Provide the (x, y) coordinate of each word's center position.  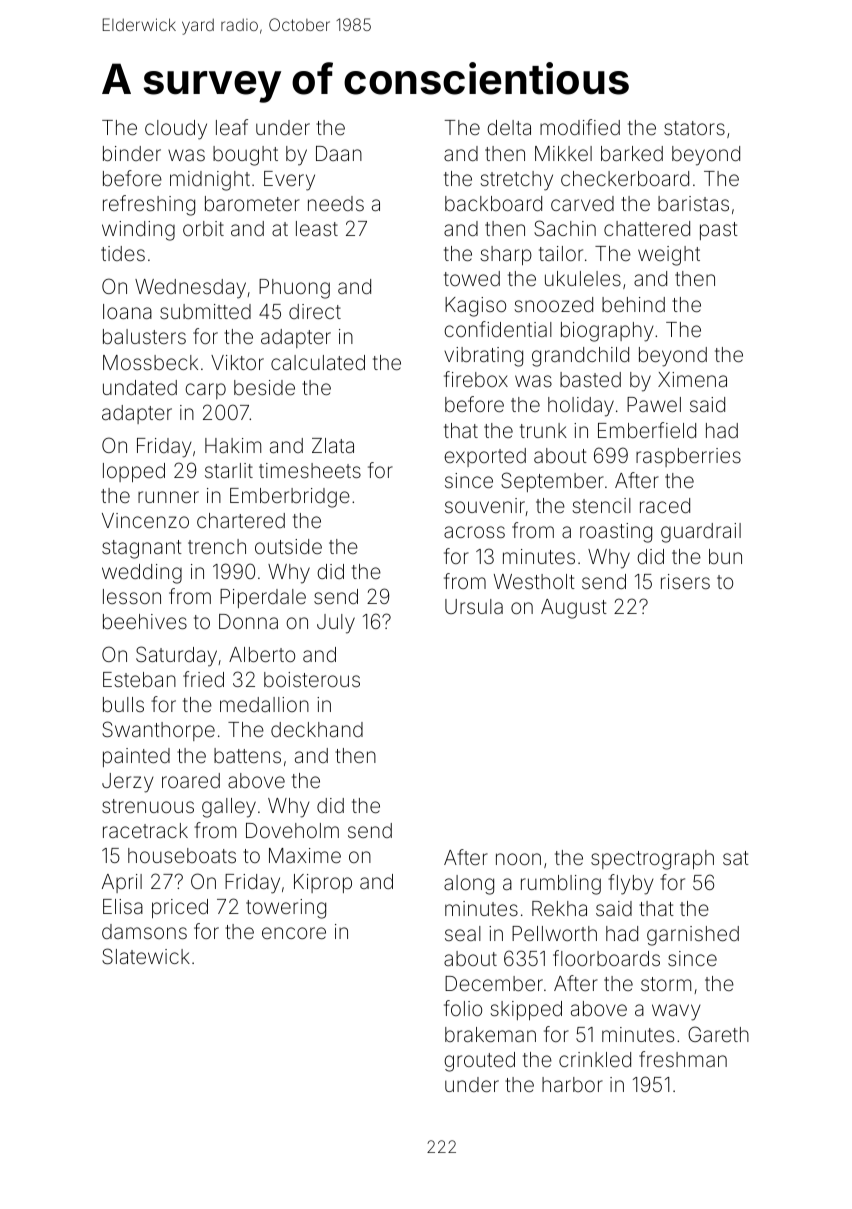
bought (245, 156)
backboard (493, 203)
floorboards (606, 958)
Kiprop (323, 883)
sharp (506, 255)
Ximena (692, 379)
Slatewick (146, 956)
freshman (683, 1059)
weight (669, 256)
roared (191, 780)
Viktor (237, 362)
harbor (572, 1084)
